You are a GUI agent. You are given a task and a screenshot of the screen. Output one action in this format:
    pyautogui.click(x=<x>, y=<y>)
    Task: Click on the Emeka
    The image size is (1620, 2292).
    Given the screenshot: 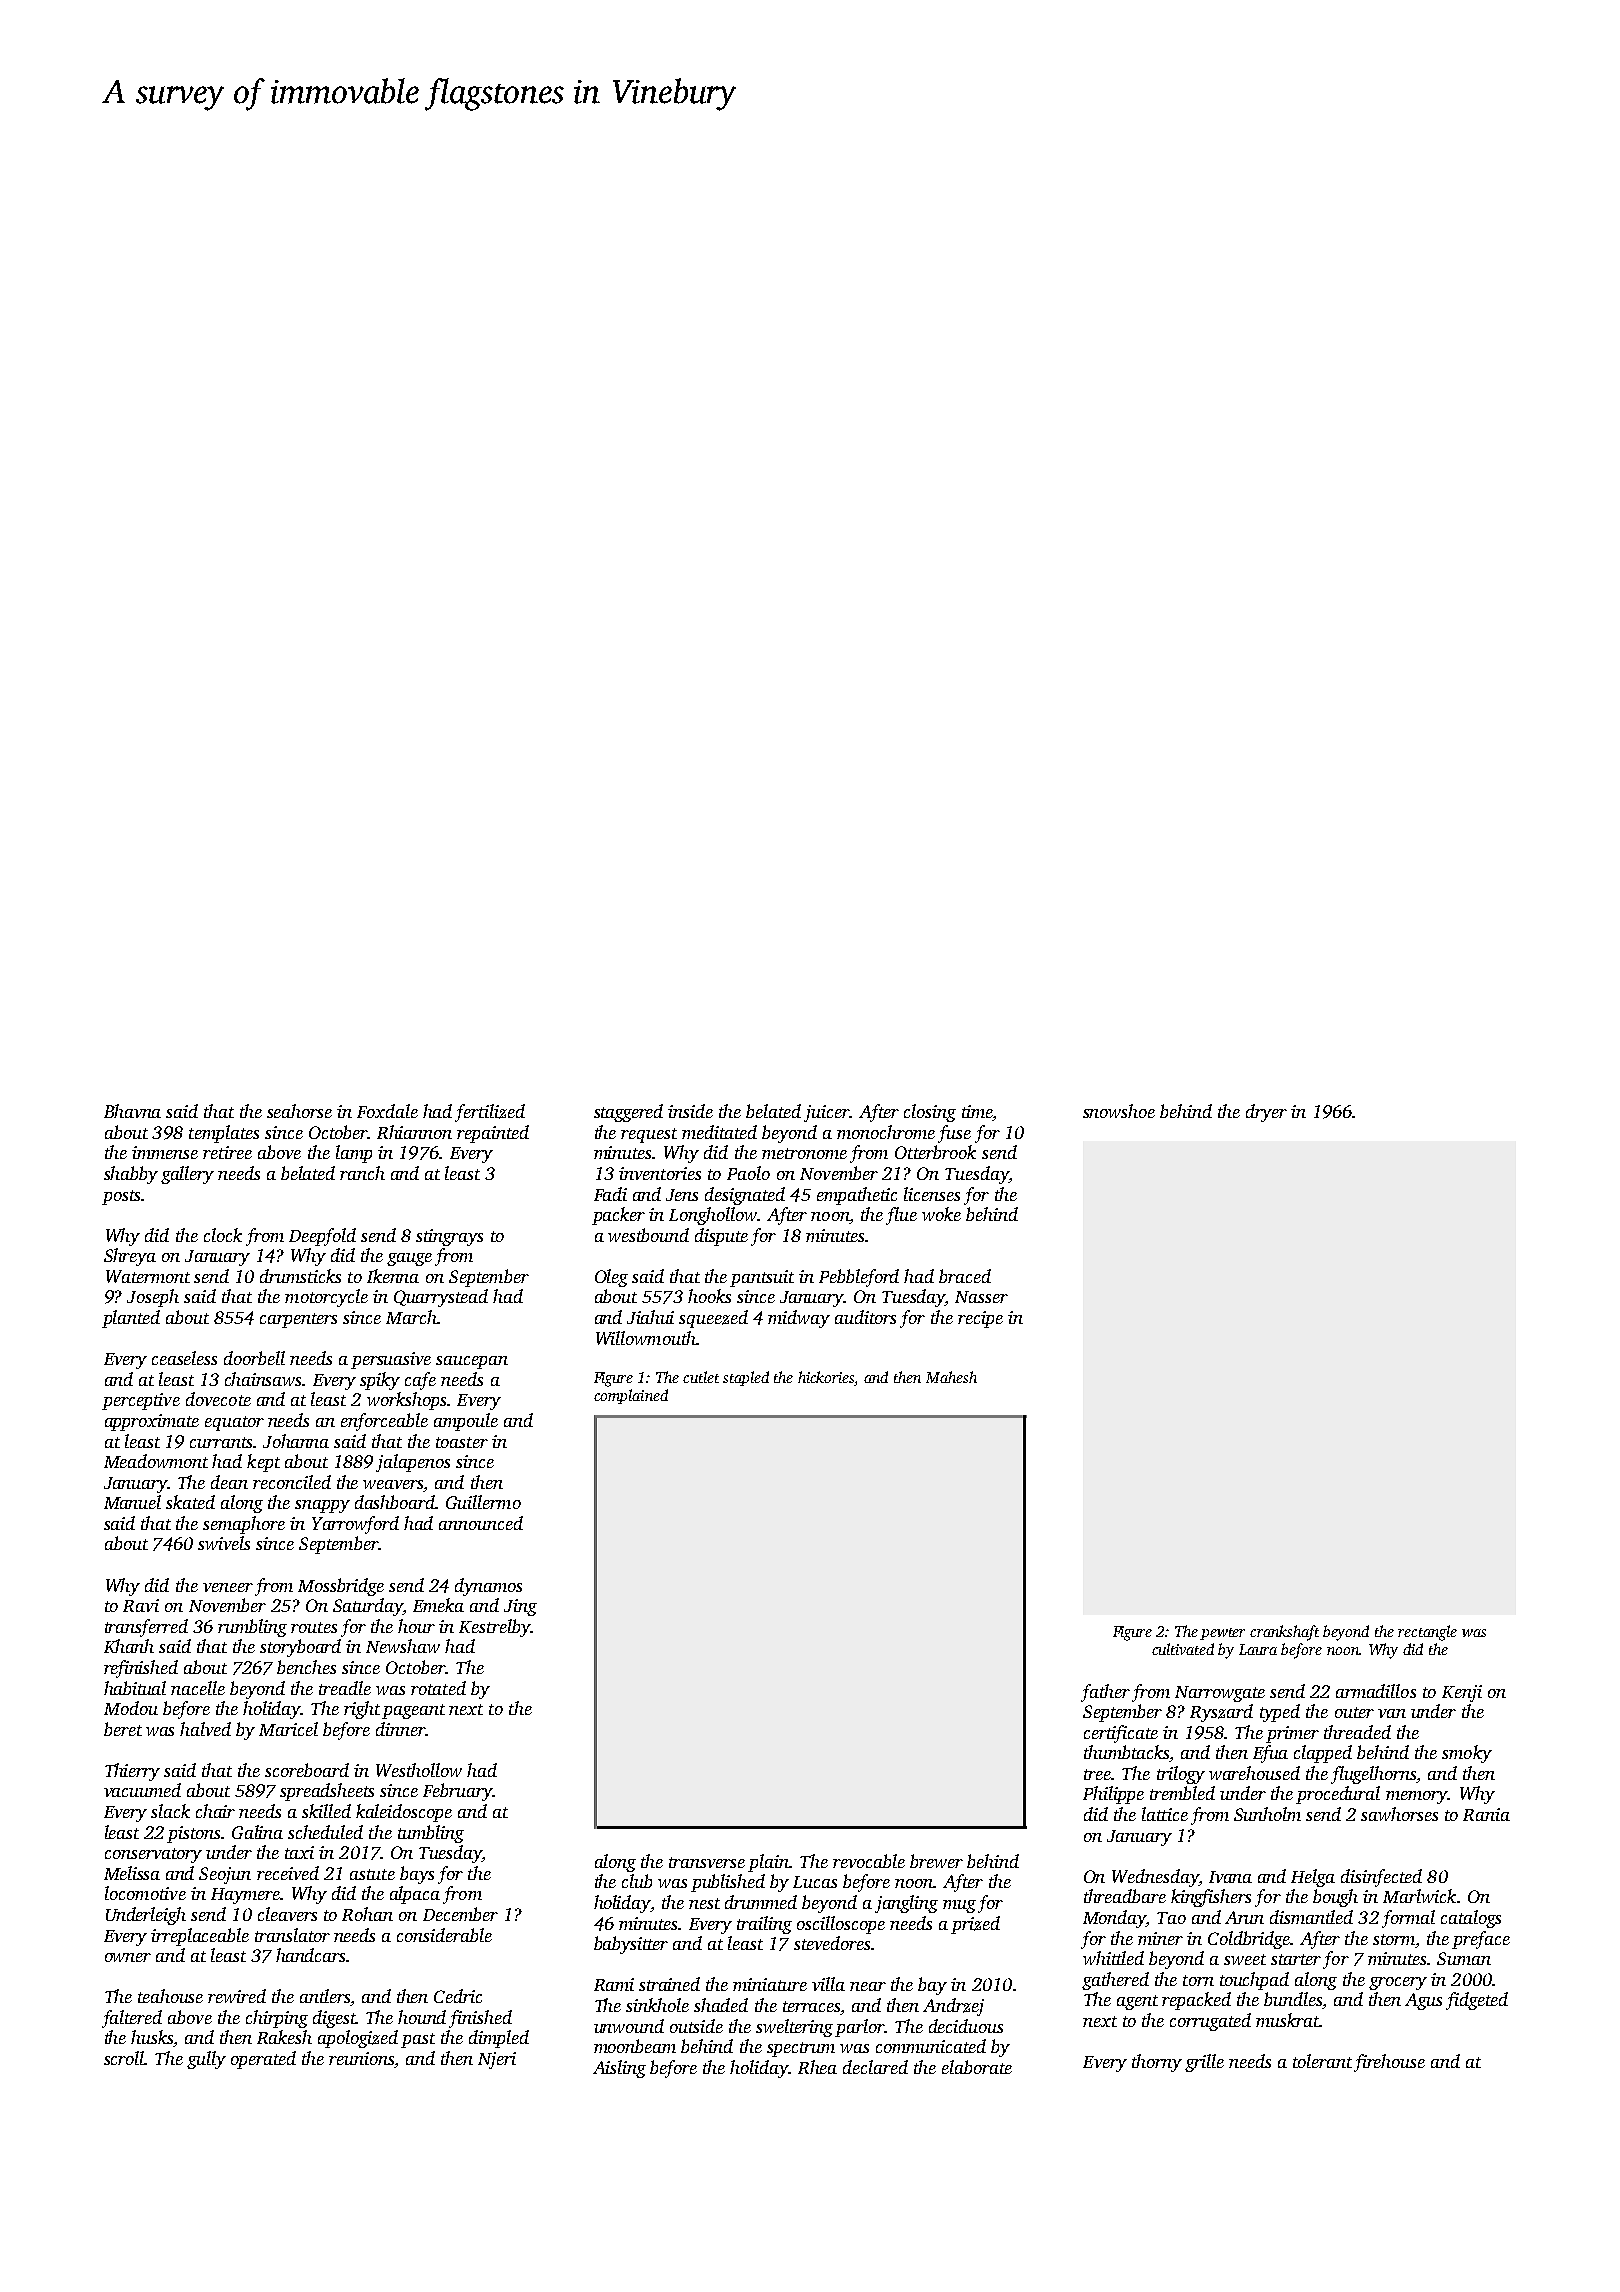 What is the action you would take?
    pyautogui.click(x=438, y=1605)
